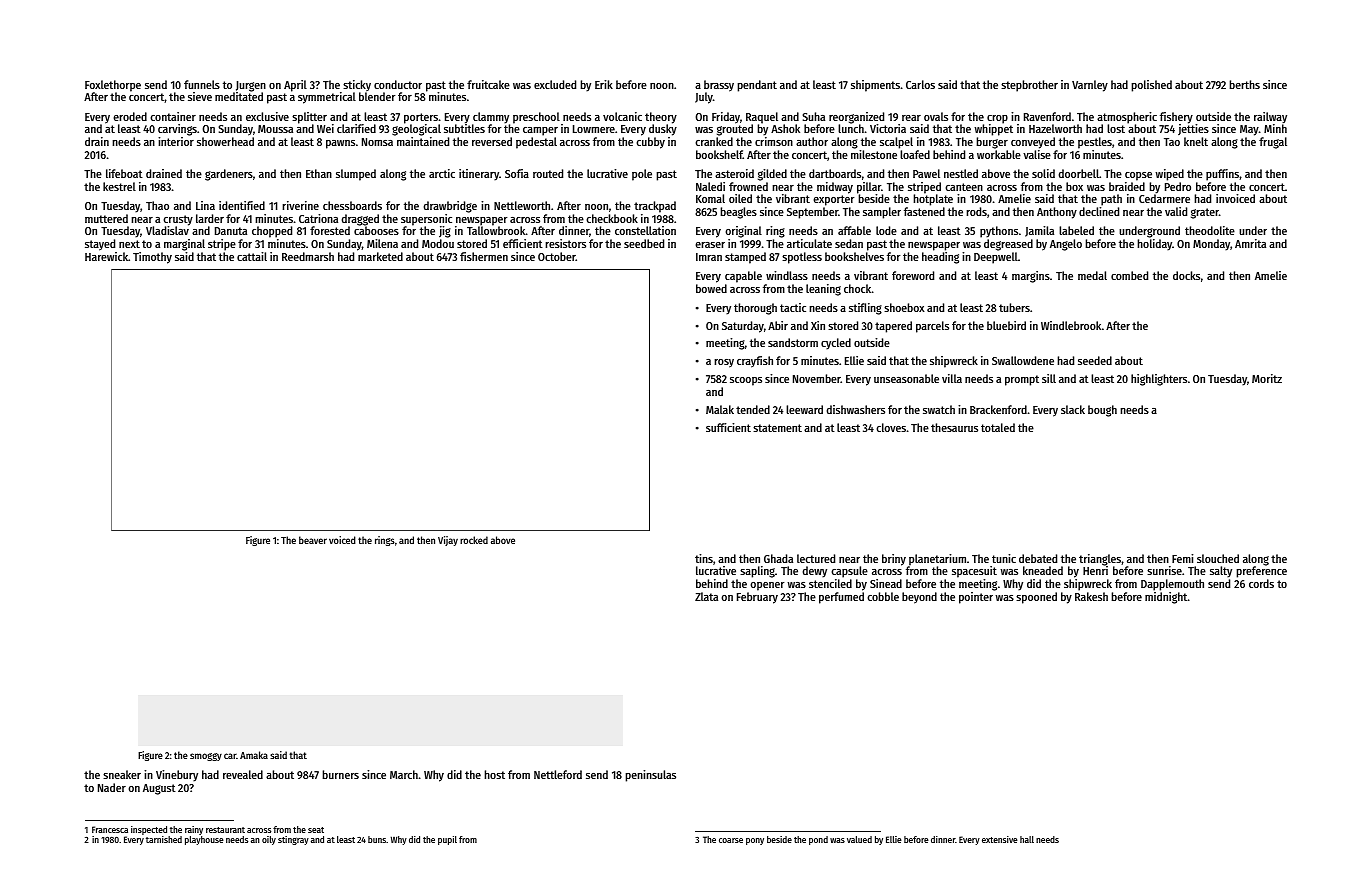 The image size is (1372, 887). What do you see at coordinates (106, 256) in the screenshot?
I see `Harewick` at bounding box center [106, 256].
